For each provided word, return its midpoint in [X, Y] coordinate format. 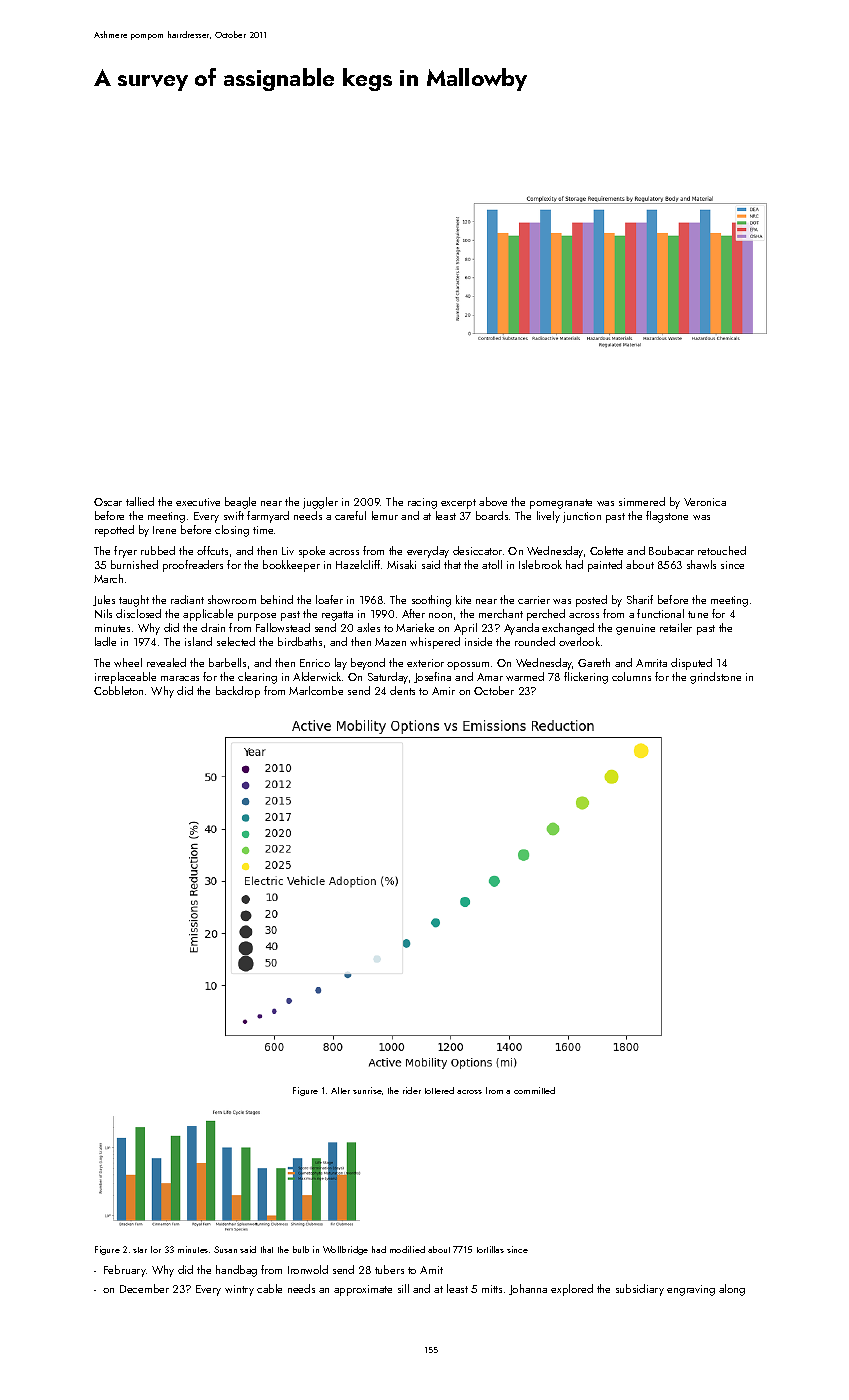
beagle [240, 503]
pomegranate [561, 504]
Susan [225, 1249]
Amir [443, 691]
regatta [337, 616]
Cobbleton [118, 690]
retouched [722, 550]
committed [534, 1090]
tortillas [490, 1249]
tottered [439, 1090]
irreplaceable [125, 678]
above [493, 501]
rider [412, 1090]
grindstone [715, 678]
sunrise [367, 1090]
